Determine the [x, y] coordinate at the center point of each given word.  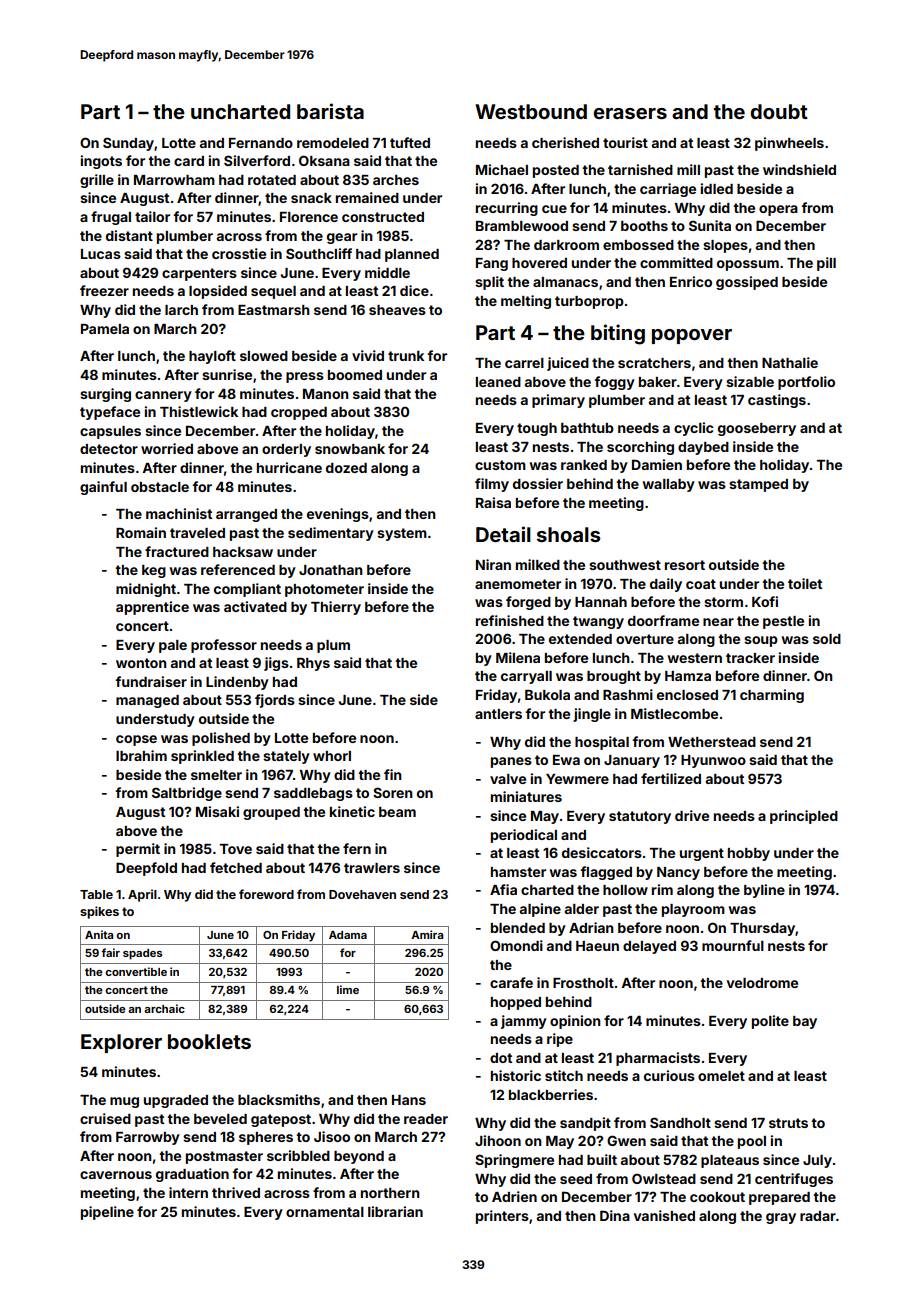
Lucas [101, 254]
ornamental [325, 1212]
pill [826, 264]
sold [827, 639]
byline [764, 891]
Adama [348, 935]
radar [818, 1216]
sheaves [397, 310]
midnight [146, 590]
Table [96, 894]
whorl [332, 756]
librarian [395, 1211]
